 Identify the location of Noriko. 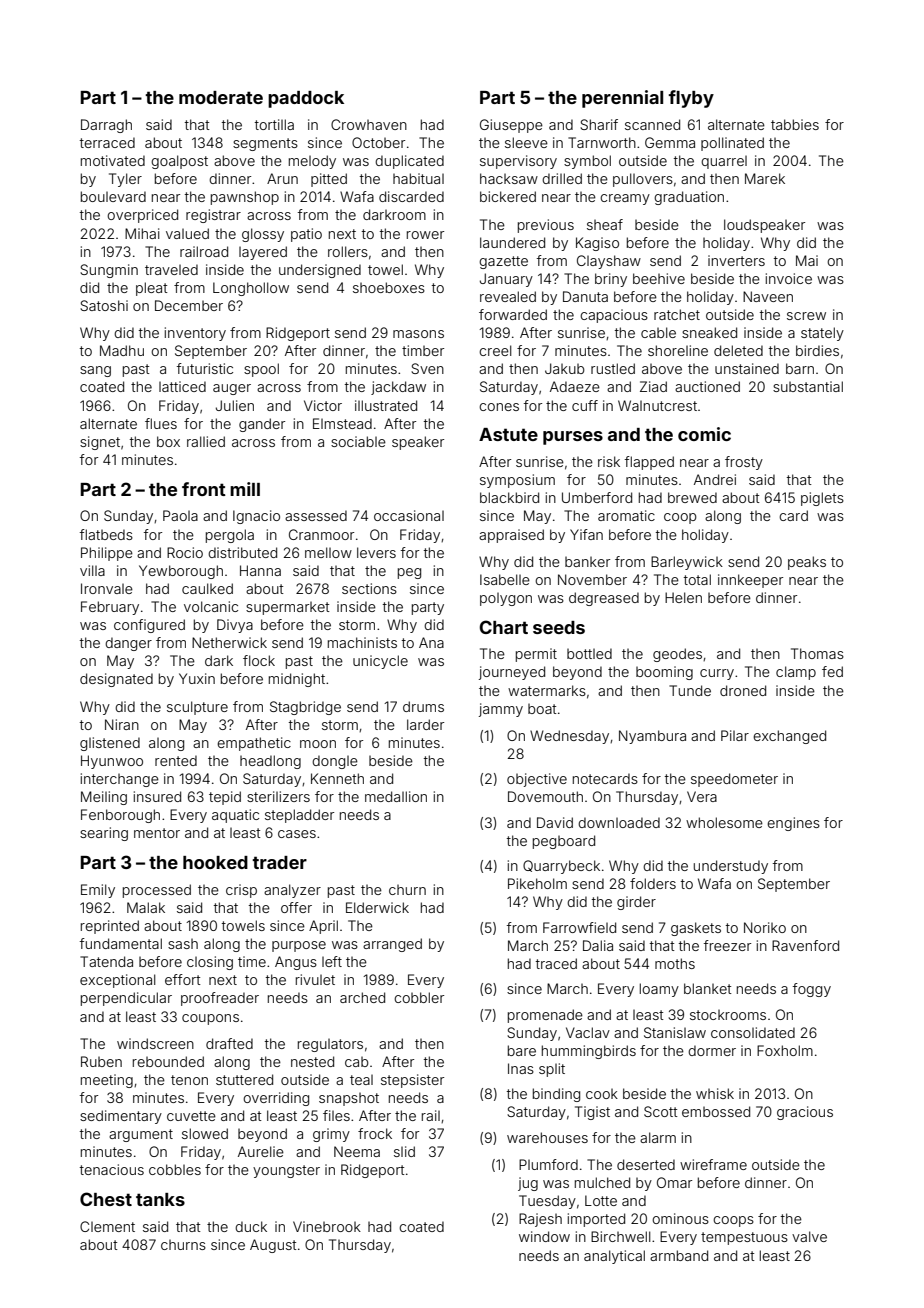
(765, 927).
